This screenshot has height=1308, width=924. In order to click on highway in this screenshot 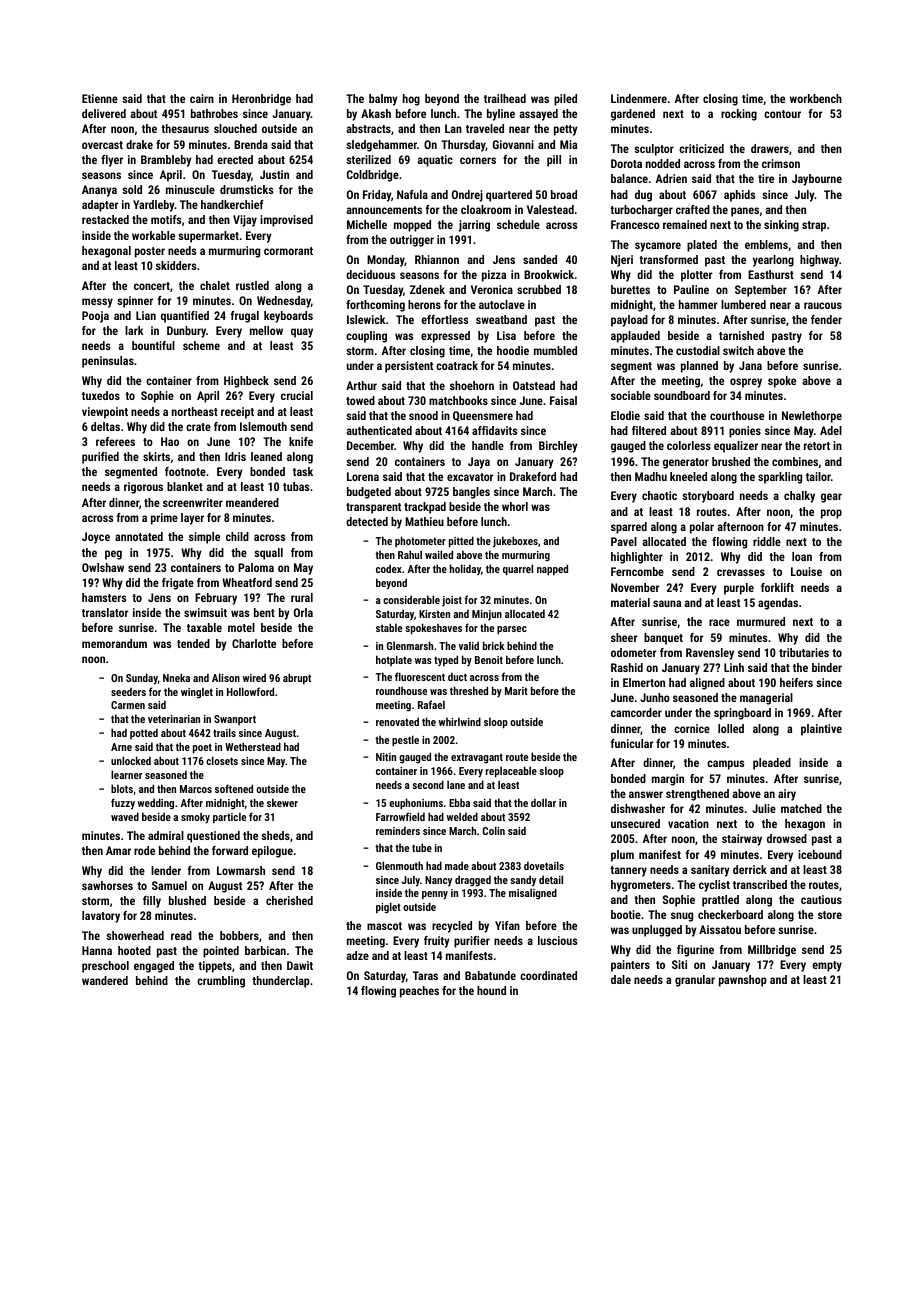, I will do `click(819, 261)`.
